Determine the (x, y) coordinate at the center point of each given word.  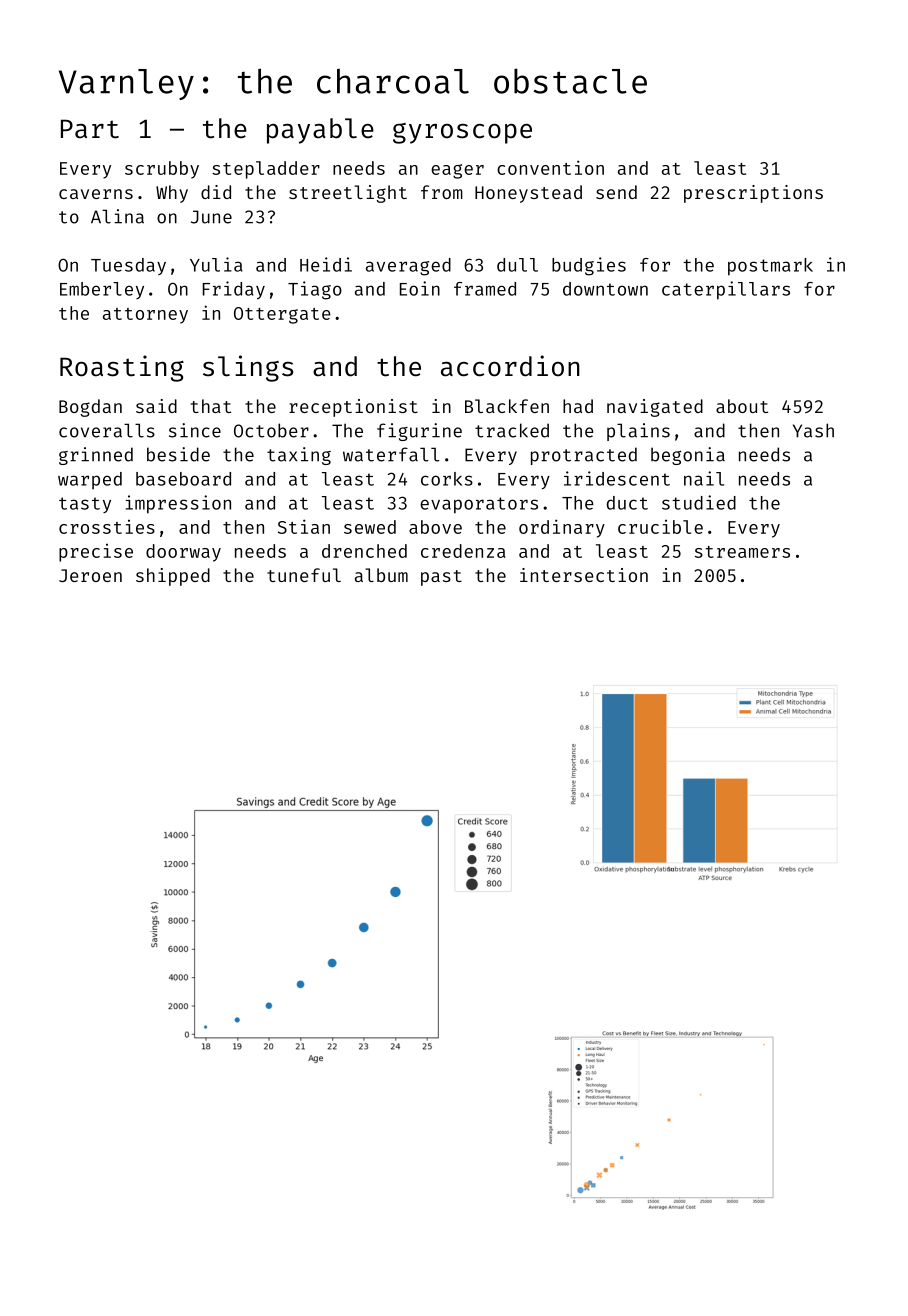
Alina (117, 216)
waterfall (391, 454)
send (616, 192)
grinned (96, 456)
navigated (655, 408)
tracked (512, 430)
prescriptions (753, 194)
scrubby (162, 170)
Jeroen (90, 575)
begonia (688, 456)
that (211, 406)
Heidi (326, 264)
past (441, 578)
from (442, 192)
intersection (584, 575)
